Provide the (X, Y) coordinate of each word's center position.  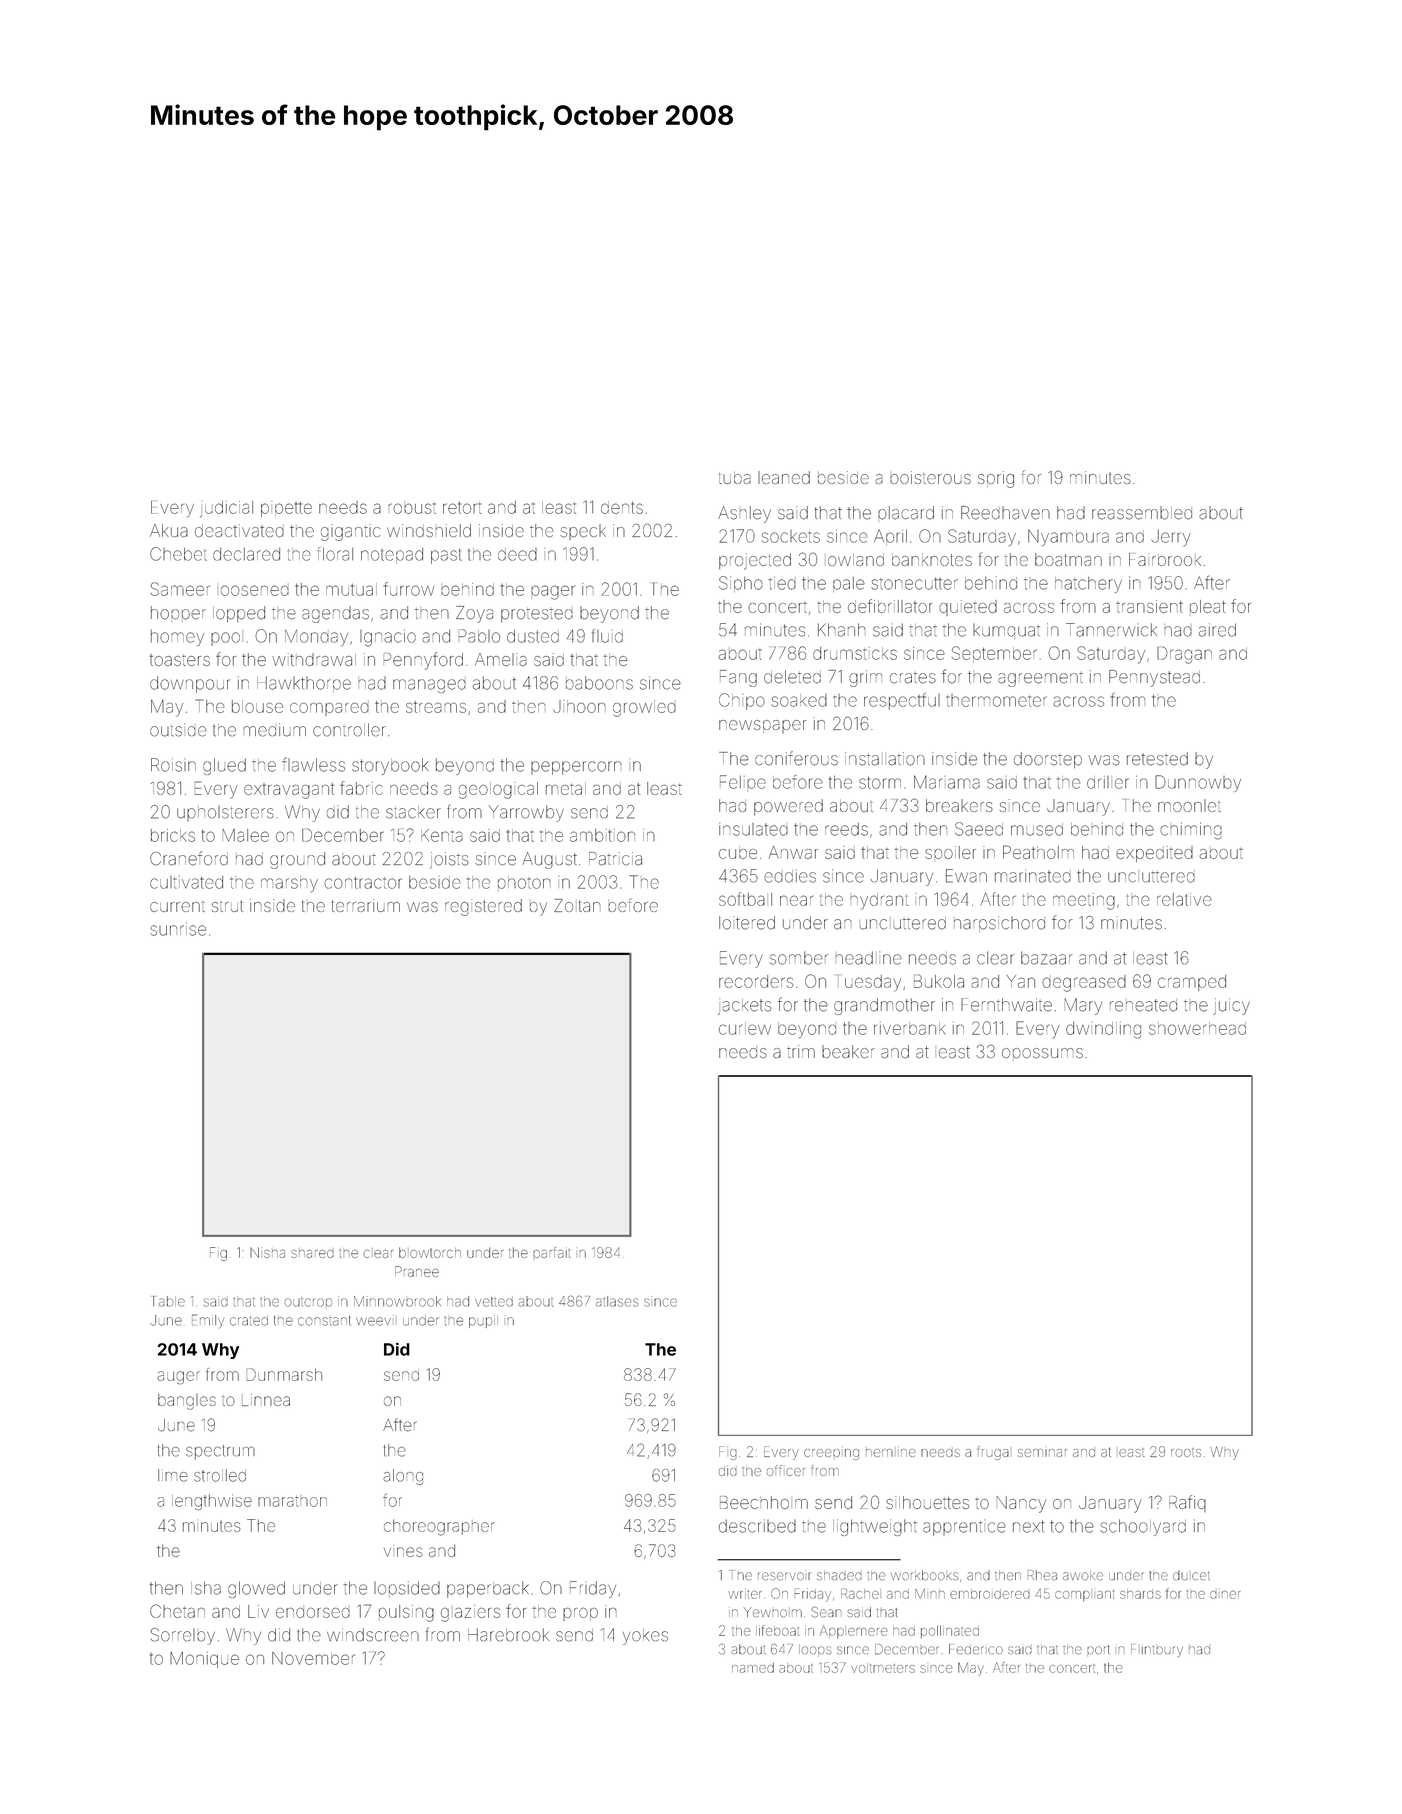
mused (1037, 829)
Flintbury (1157, 1650)
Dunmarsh (284, 1374)
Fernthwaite (1006, 1005)
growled (644, 708)
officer (786, 1470)
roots (1186, 1452)
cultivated (186, 882)
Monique (204, 1660)
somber (798, 958)
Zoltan (577, 905)
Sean (826, 1612)
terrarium (365, 905)
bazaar (1047, 958)
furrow (409, 589)
